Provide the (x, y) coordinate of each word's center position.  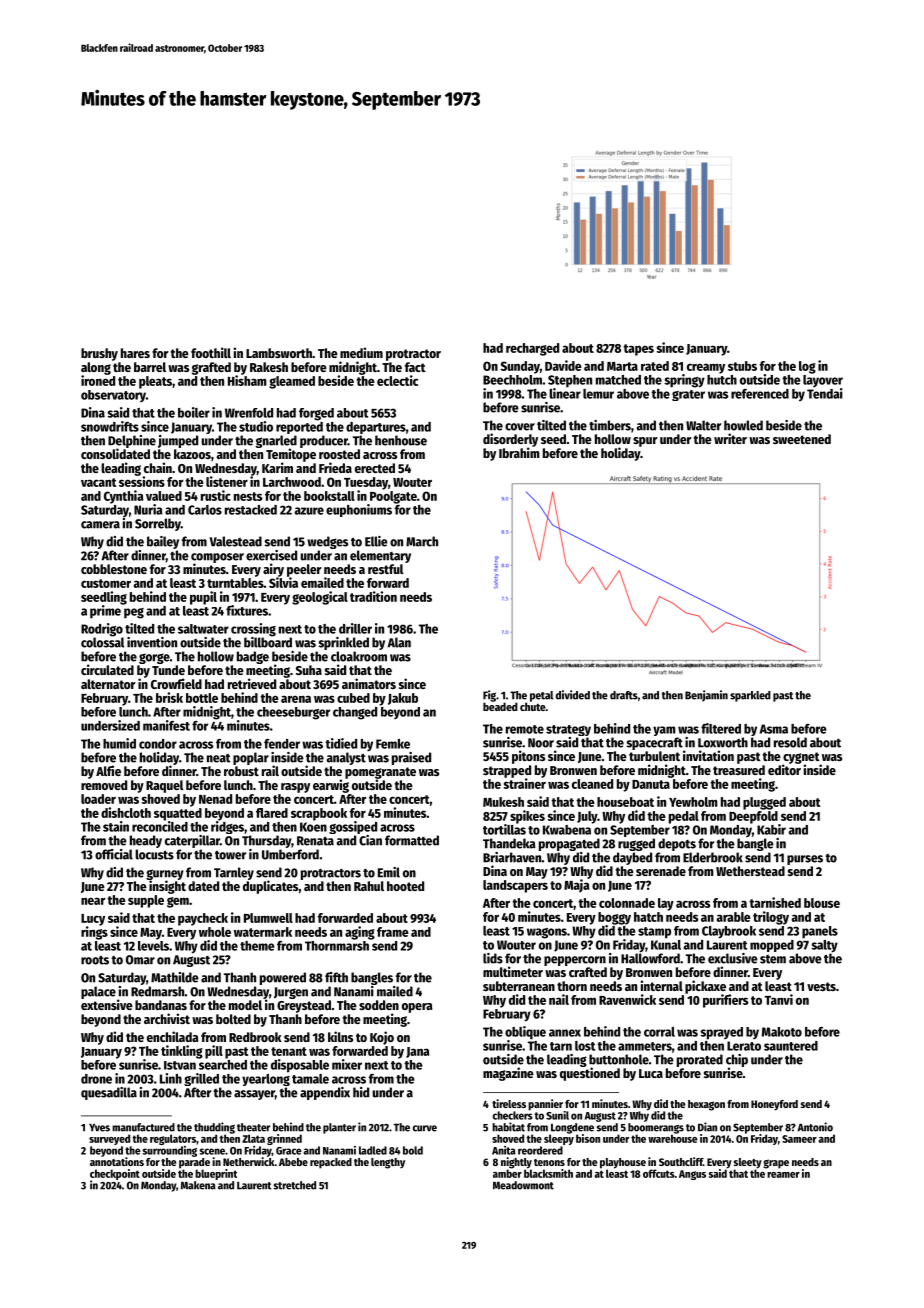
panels (820, 932)
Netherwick (249, 1161)
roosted (339, 454)
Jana (418, 1052)
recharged (532, 349)
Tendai (825, 393)
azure (309, 511)
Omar (140, 960)
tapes (638, 350)
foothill (211, 352)
